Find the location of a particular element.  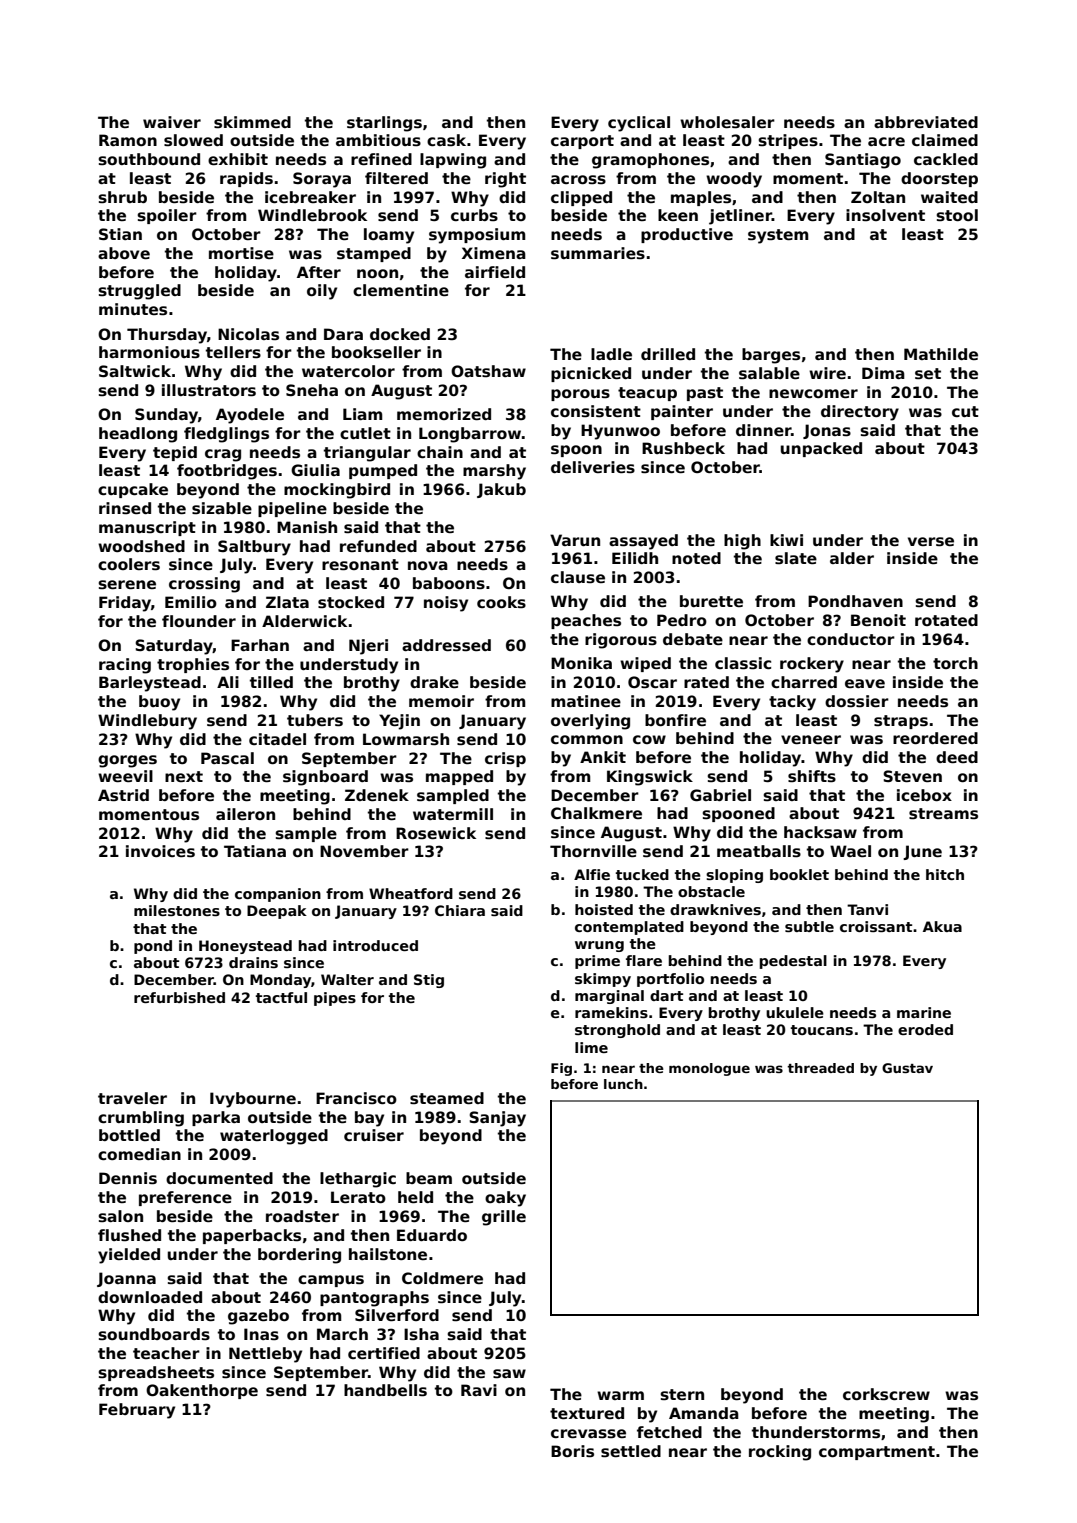

hitch is located at coordinates (945, 874).
